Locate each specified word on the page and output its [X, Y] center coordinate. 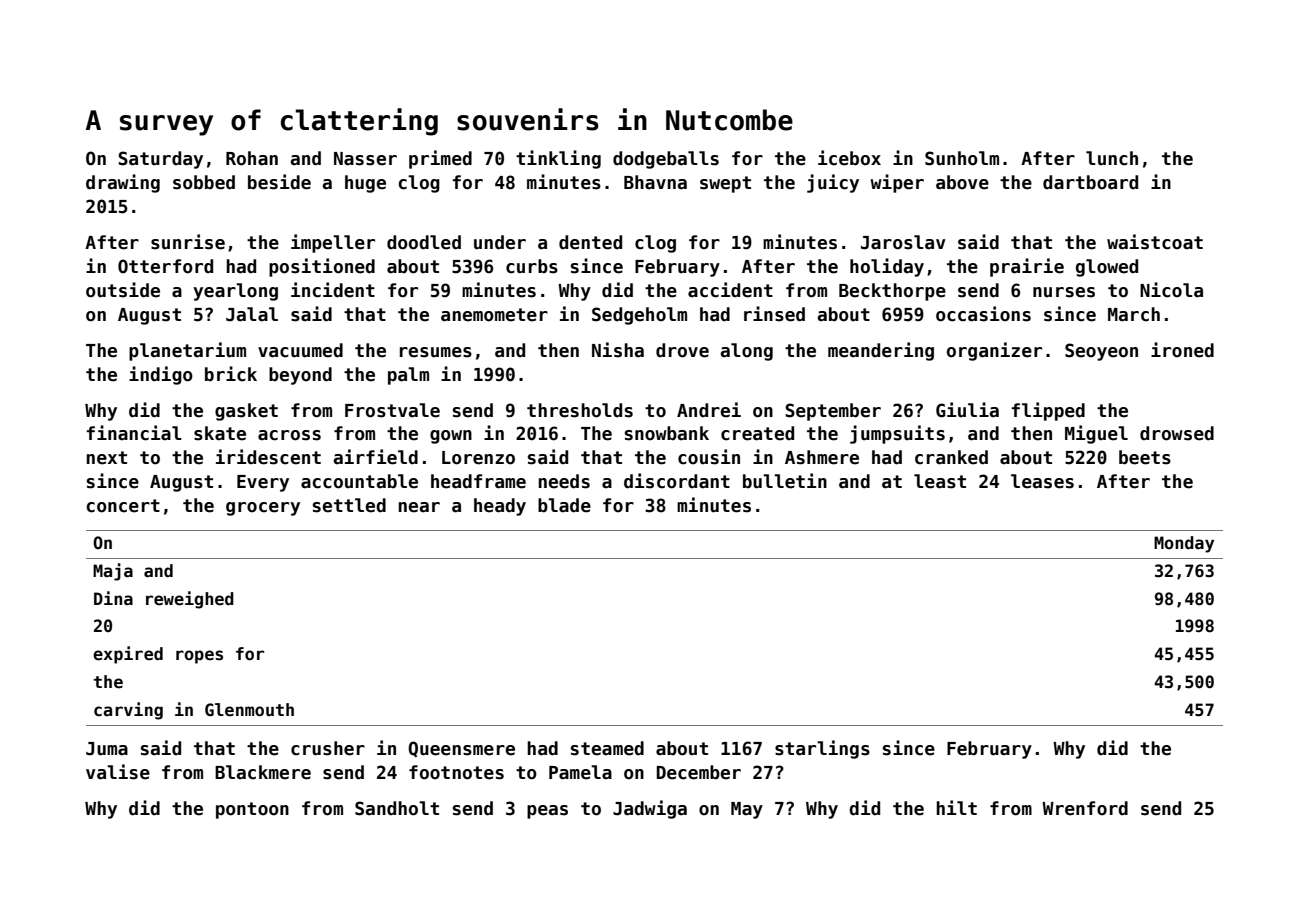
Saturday [160, 160]
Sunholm [962, 158]
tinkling [558, 159]
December [699, 772]
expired [128, 655]
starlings [822, 749]
